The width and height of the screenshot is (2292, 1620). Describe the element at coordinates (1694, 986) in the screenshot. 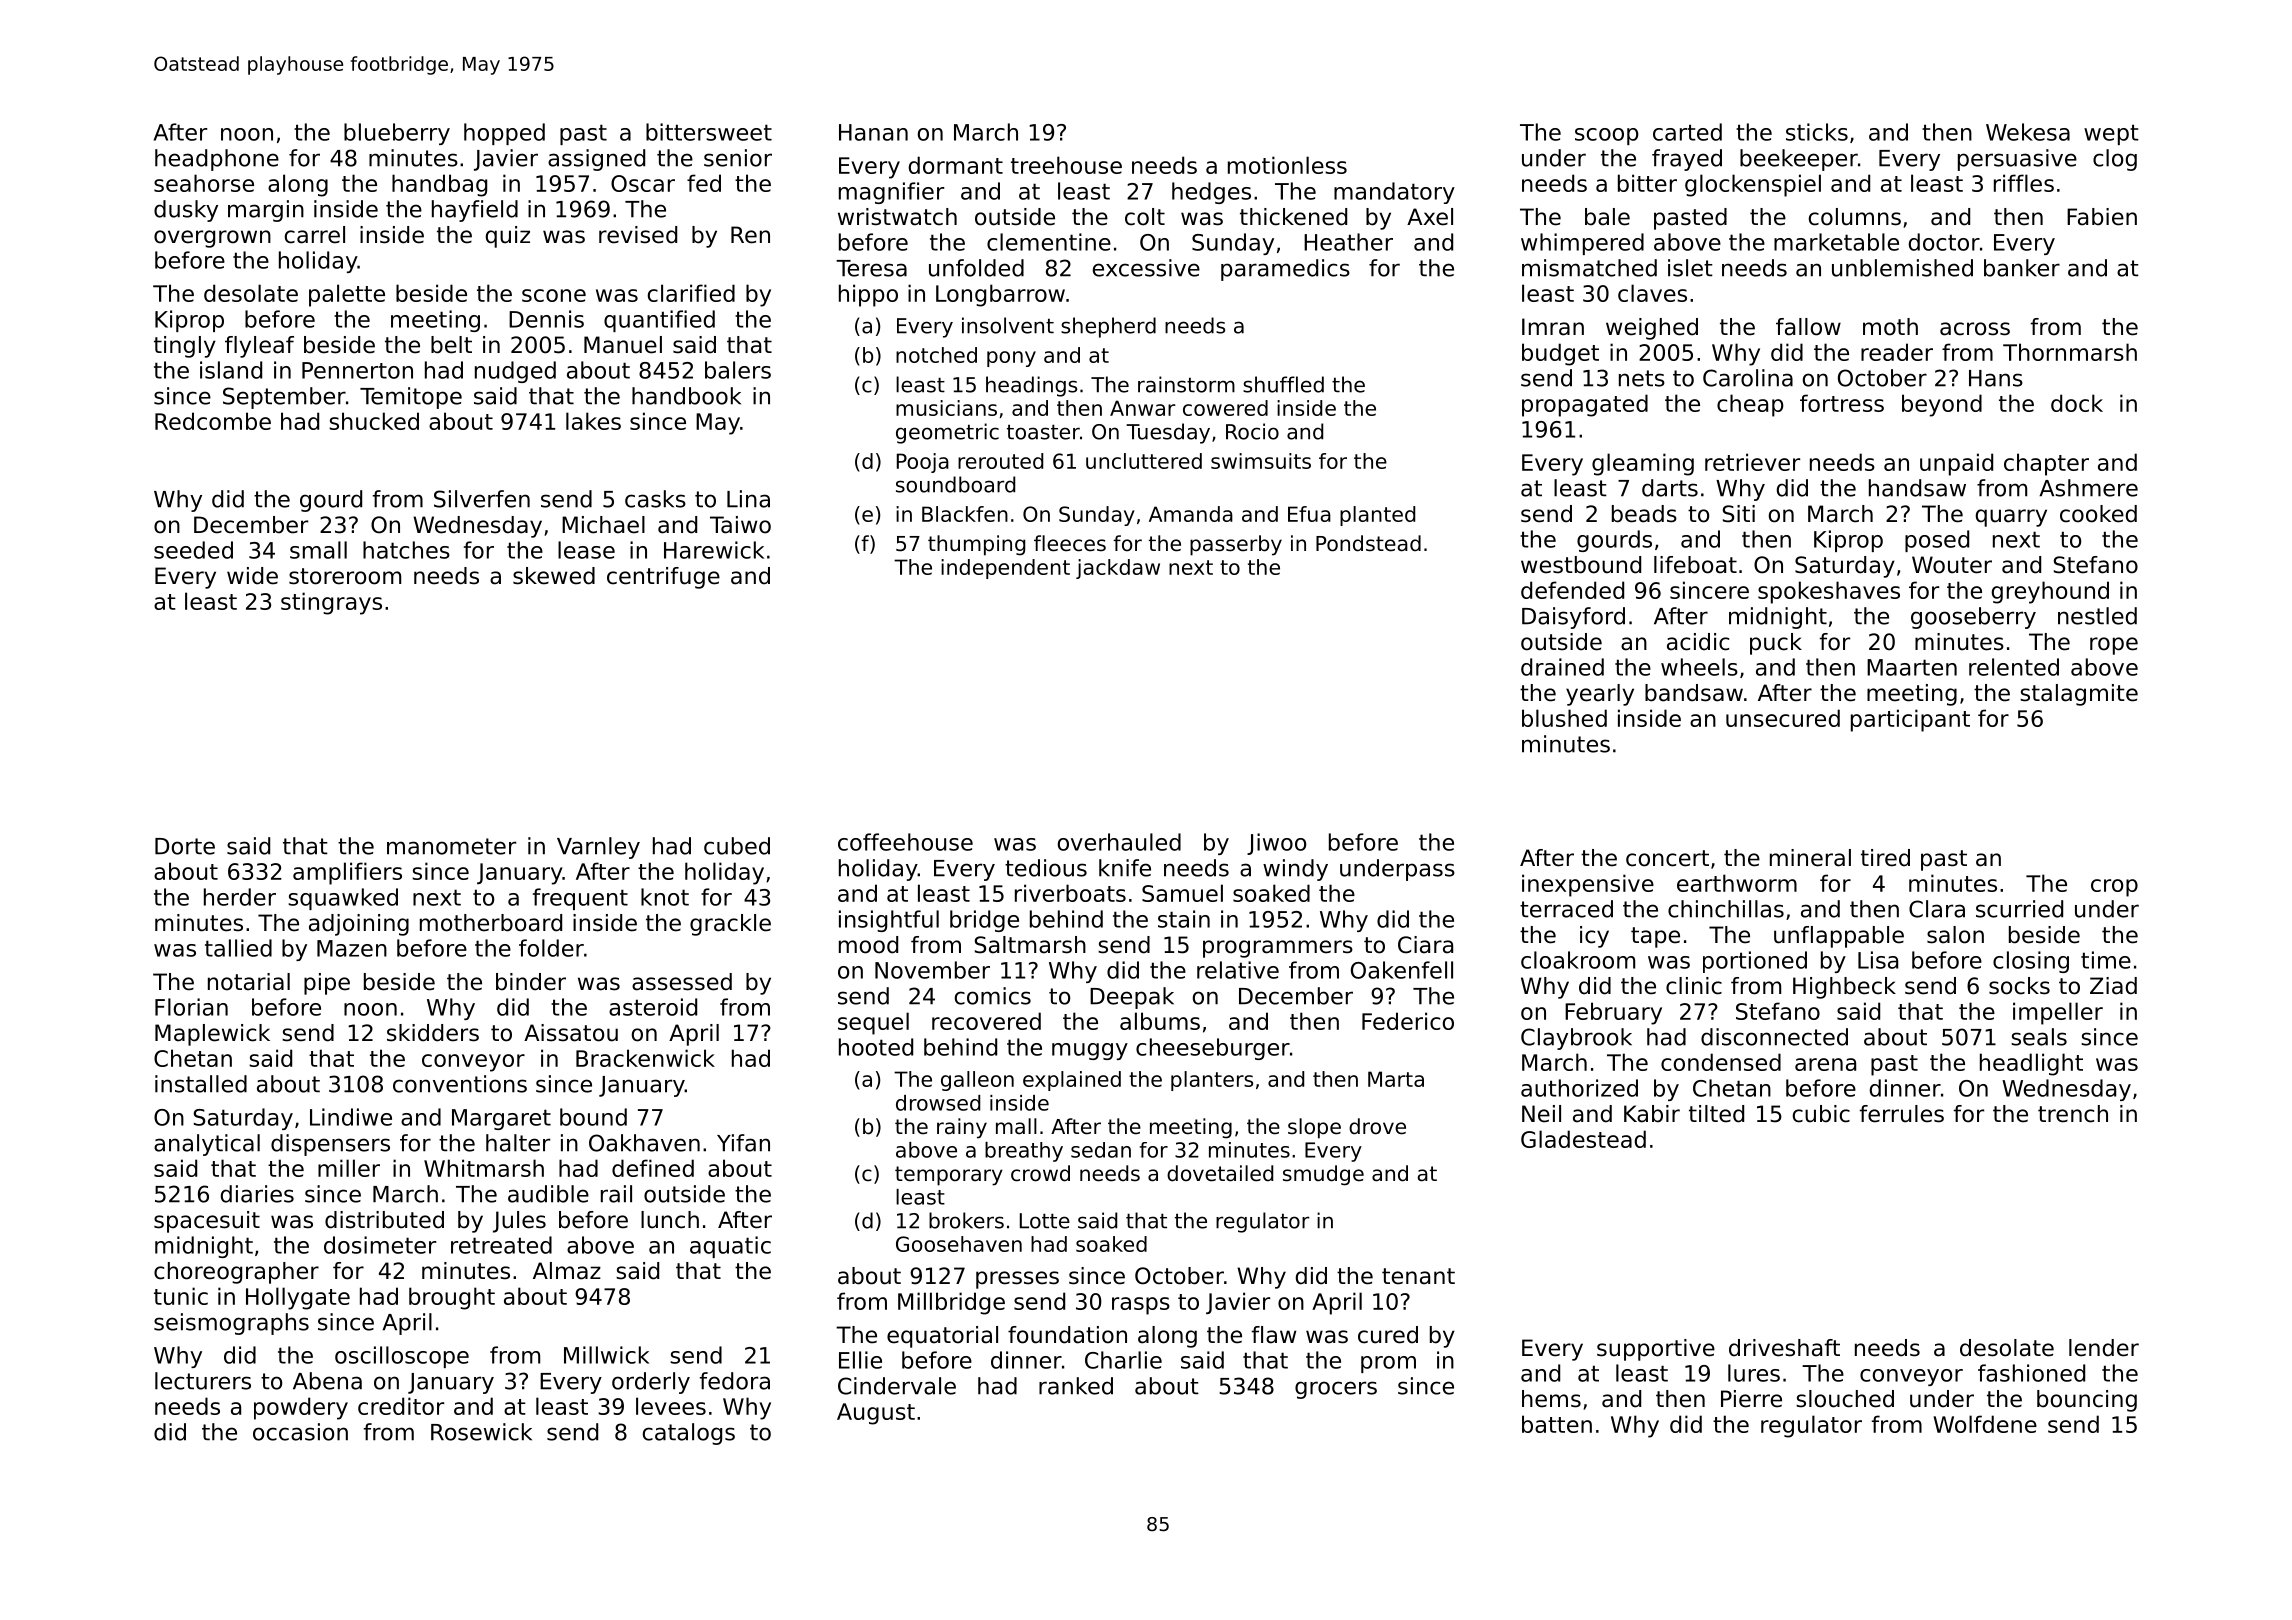

I see `clinic` at that location.
